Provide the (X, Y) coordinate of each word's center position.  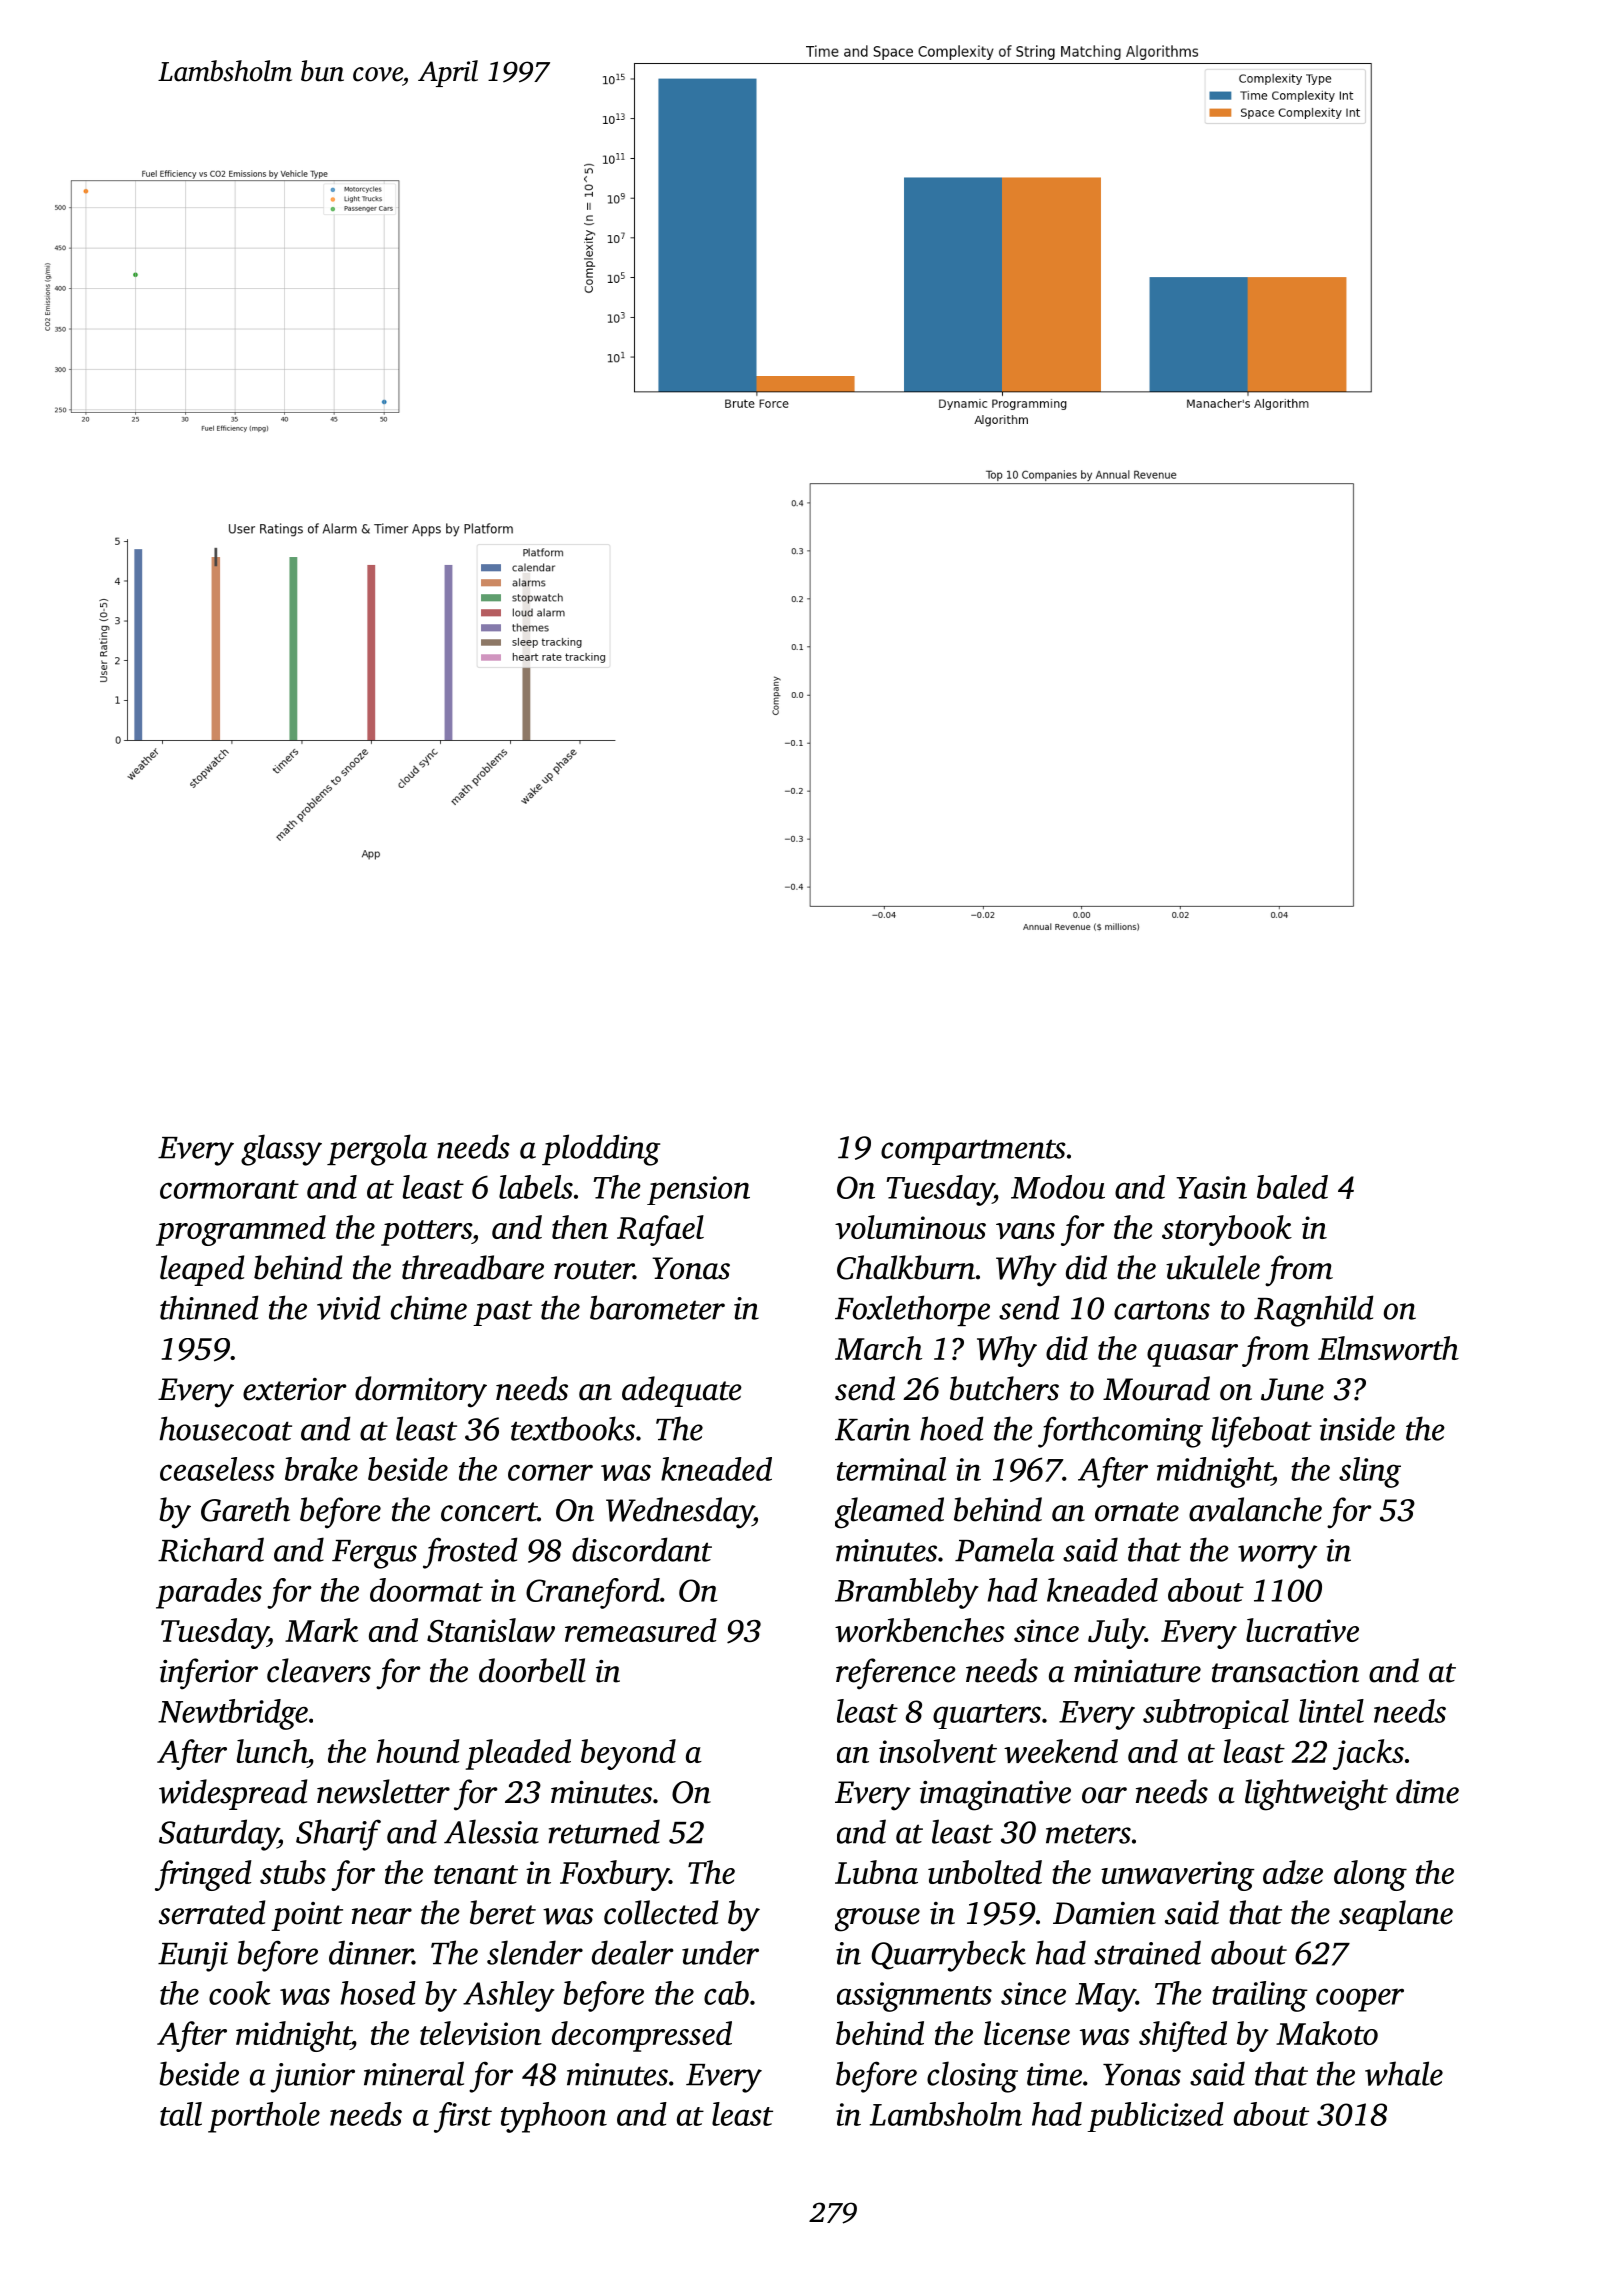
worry (1277, 1557)
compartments (973, 1152)
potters (426, 1233)
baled (1292, 1187)
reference (896, 1674)
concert (489, 1512)
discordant (642, 1549)
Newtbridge (233, 1714)
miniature (1137, 1671)
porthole (264, 2117)
